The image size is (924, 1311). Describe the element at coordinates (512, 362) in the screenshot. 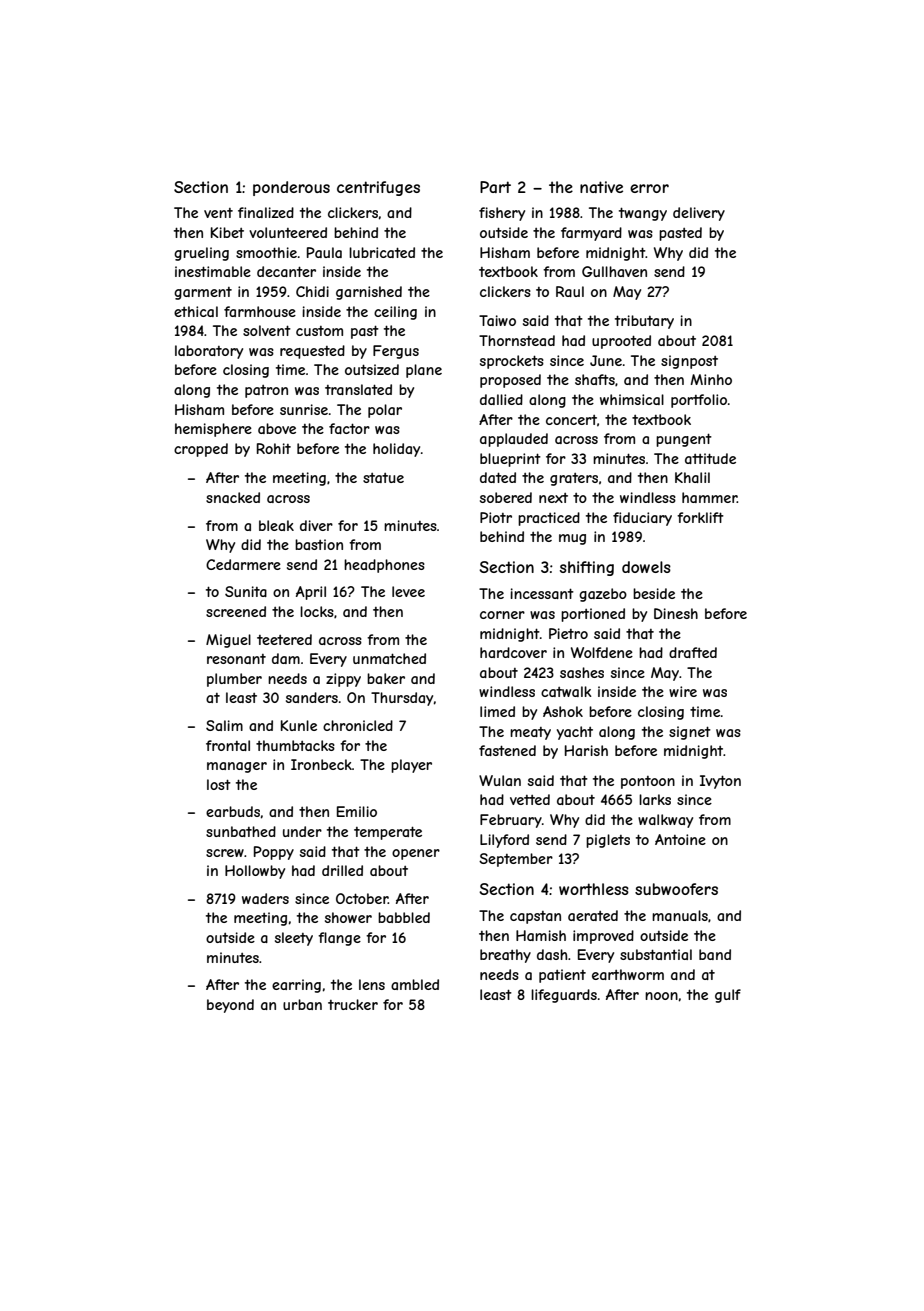

I see `sprockets` at that location.
